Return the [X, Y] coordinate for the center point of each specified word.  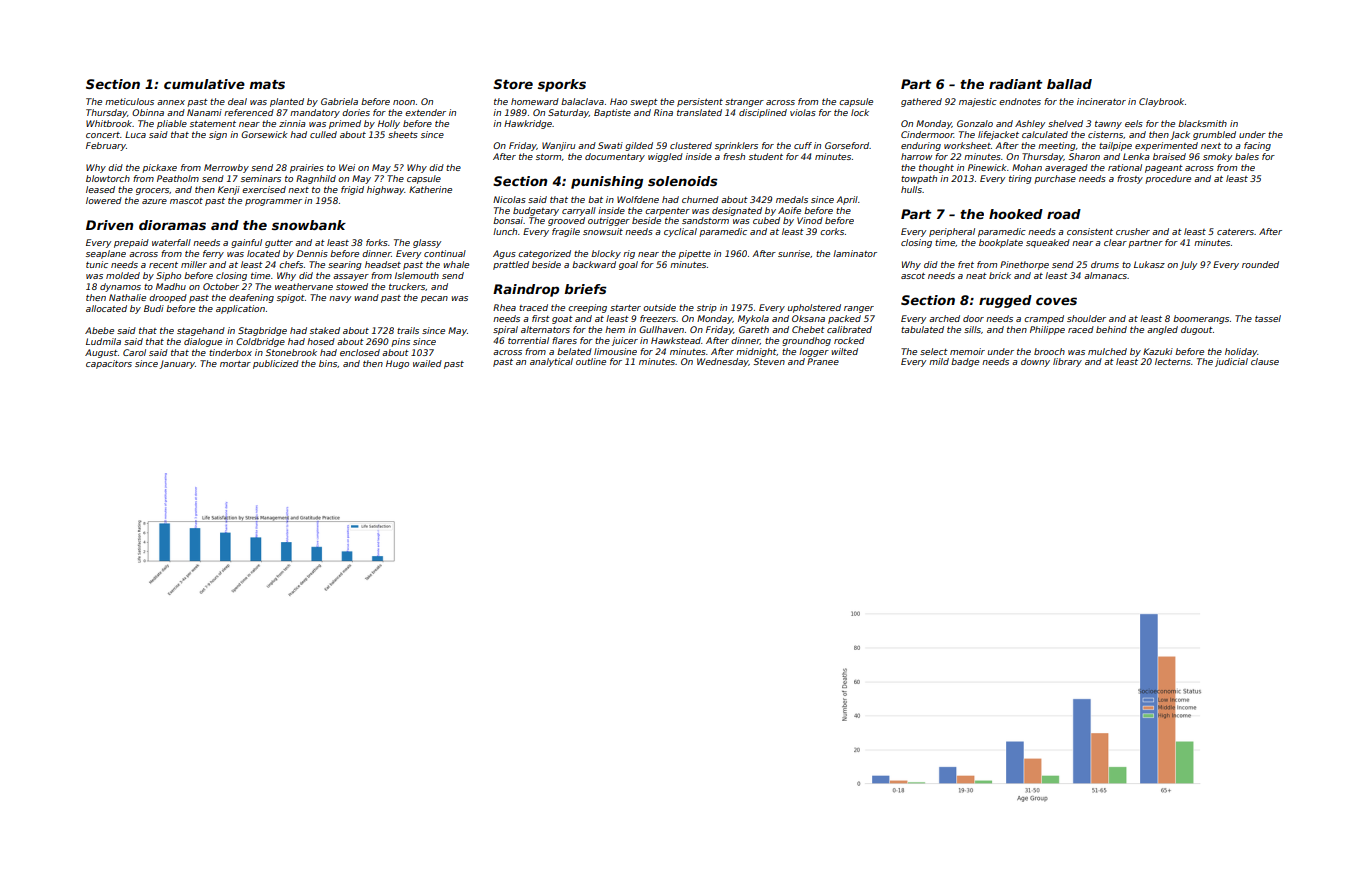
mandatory [315, 113]
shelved [1065, 123]
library [1067, 362]
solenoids [683, 181]
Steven [769, 361]
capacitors [109, 364]
